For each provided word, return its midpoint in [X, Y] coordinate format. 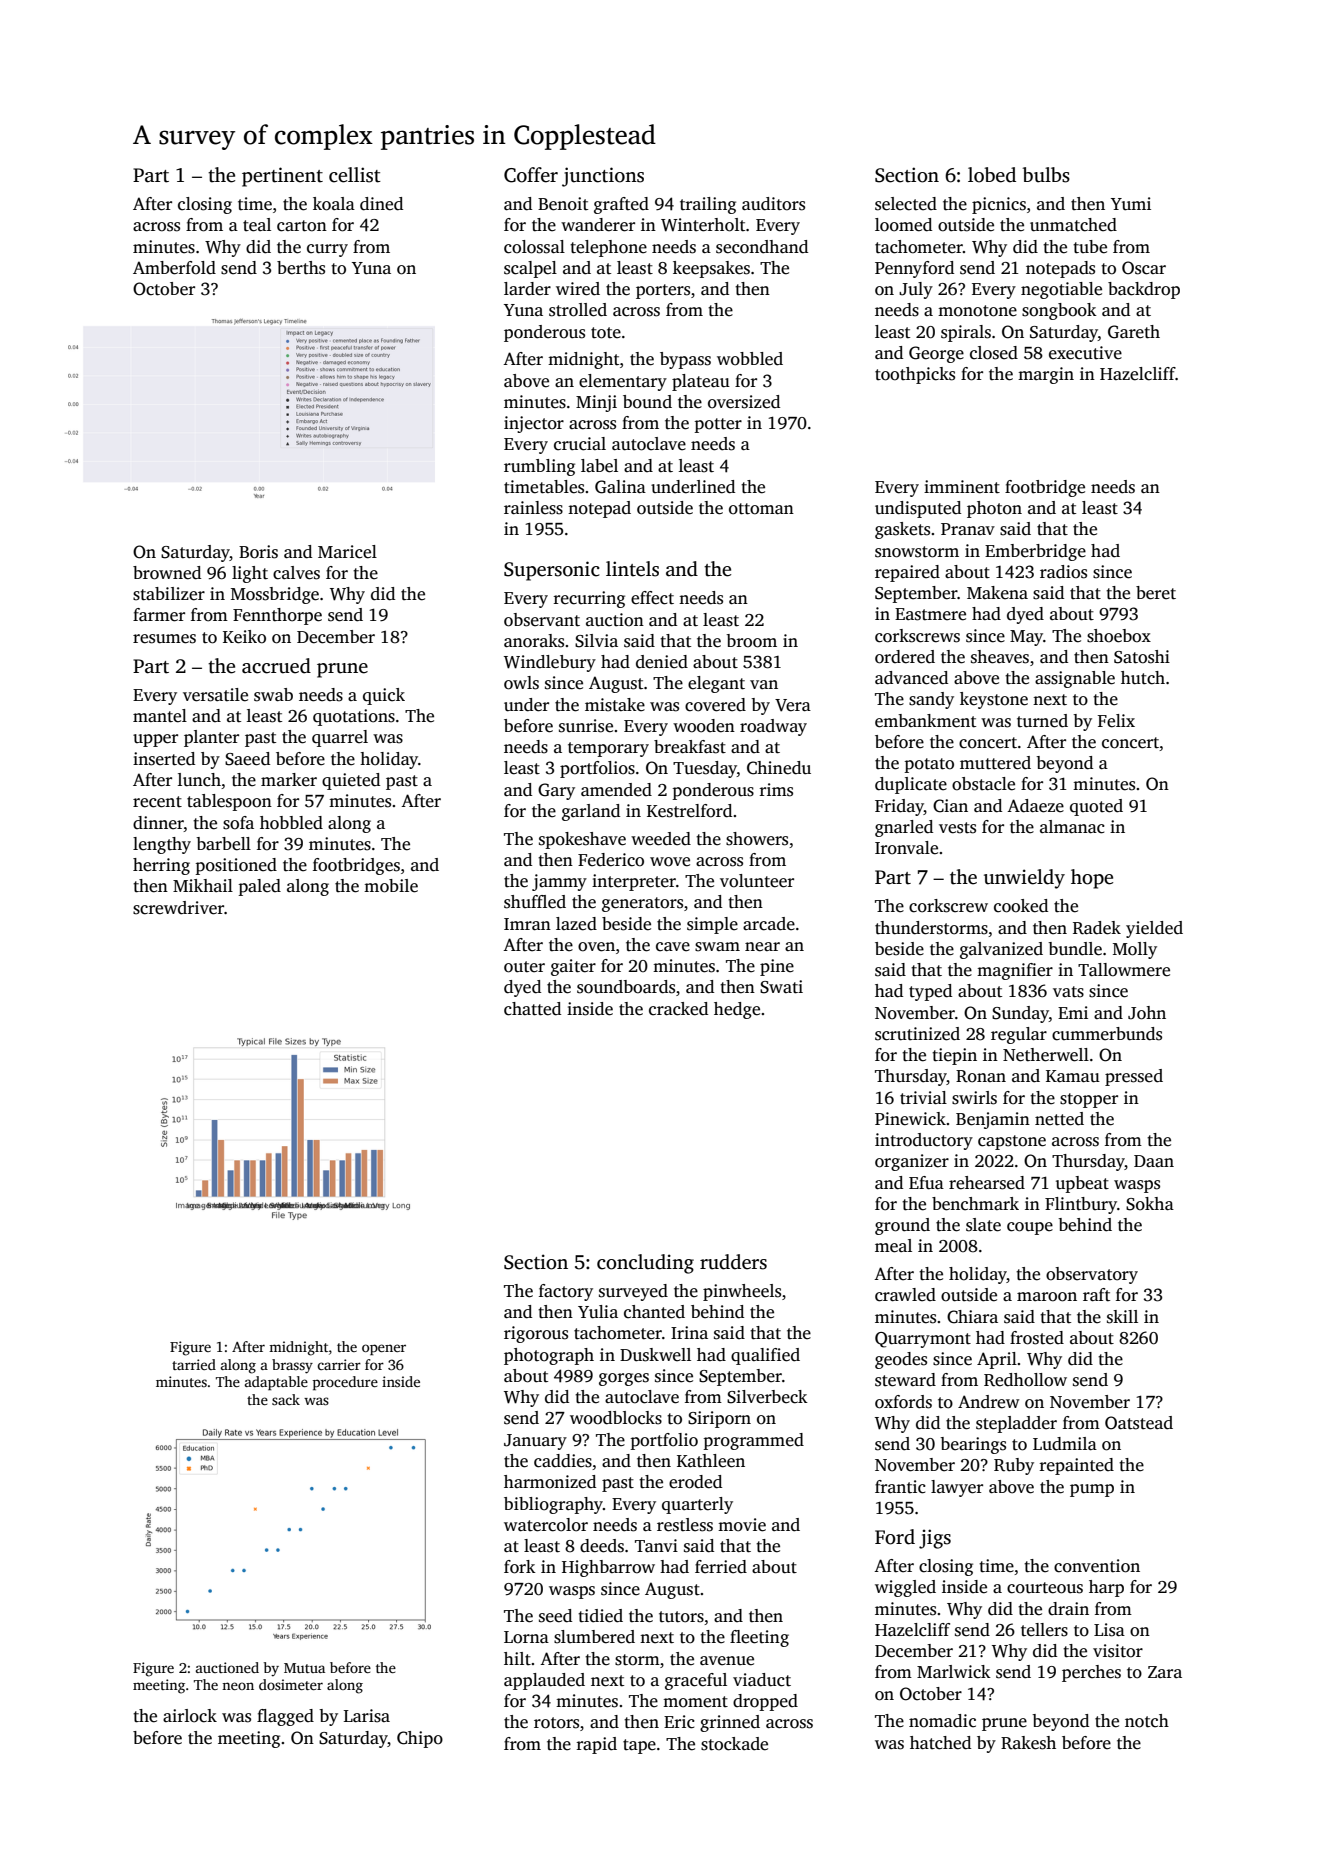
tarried [194, 1364]
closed [994, 353]
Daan [1154, 1161]
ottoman [761, 509]
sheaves [1000, 657]
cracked [678, 1009]
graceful [696, 1681]
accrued [276, 666]
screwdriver [179, 908]
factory [566, 1292]
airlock [190, 1716]
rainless [533, 508]
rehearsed [987, 1183]
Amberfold [174, 268]
